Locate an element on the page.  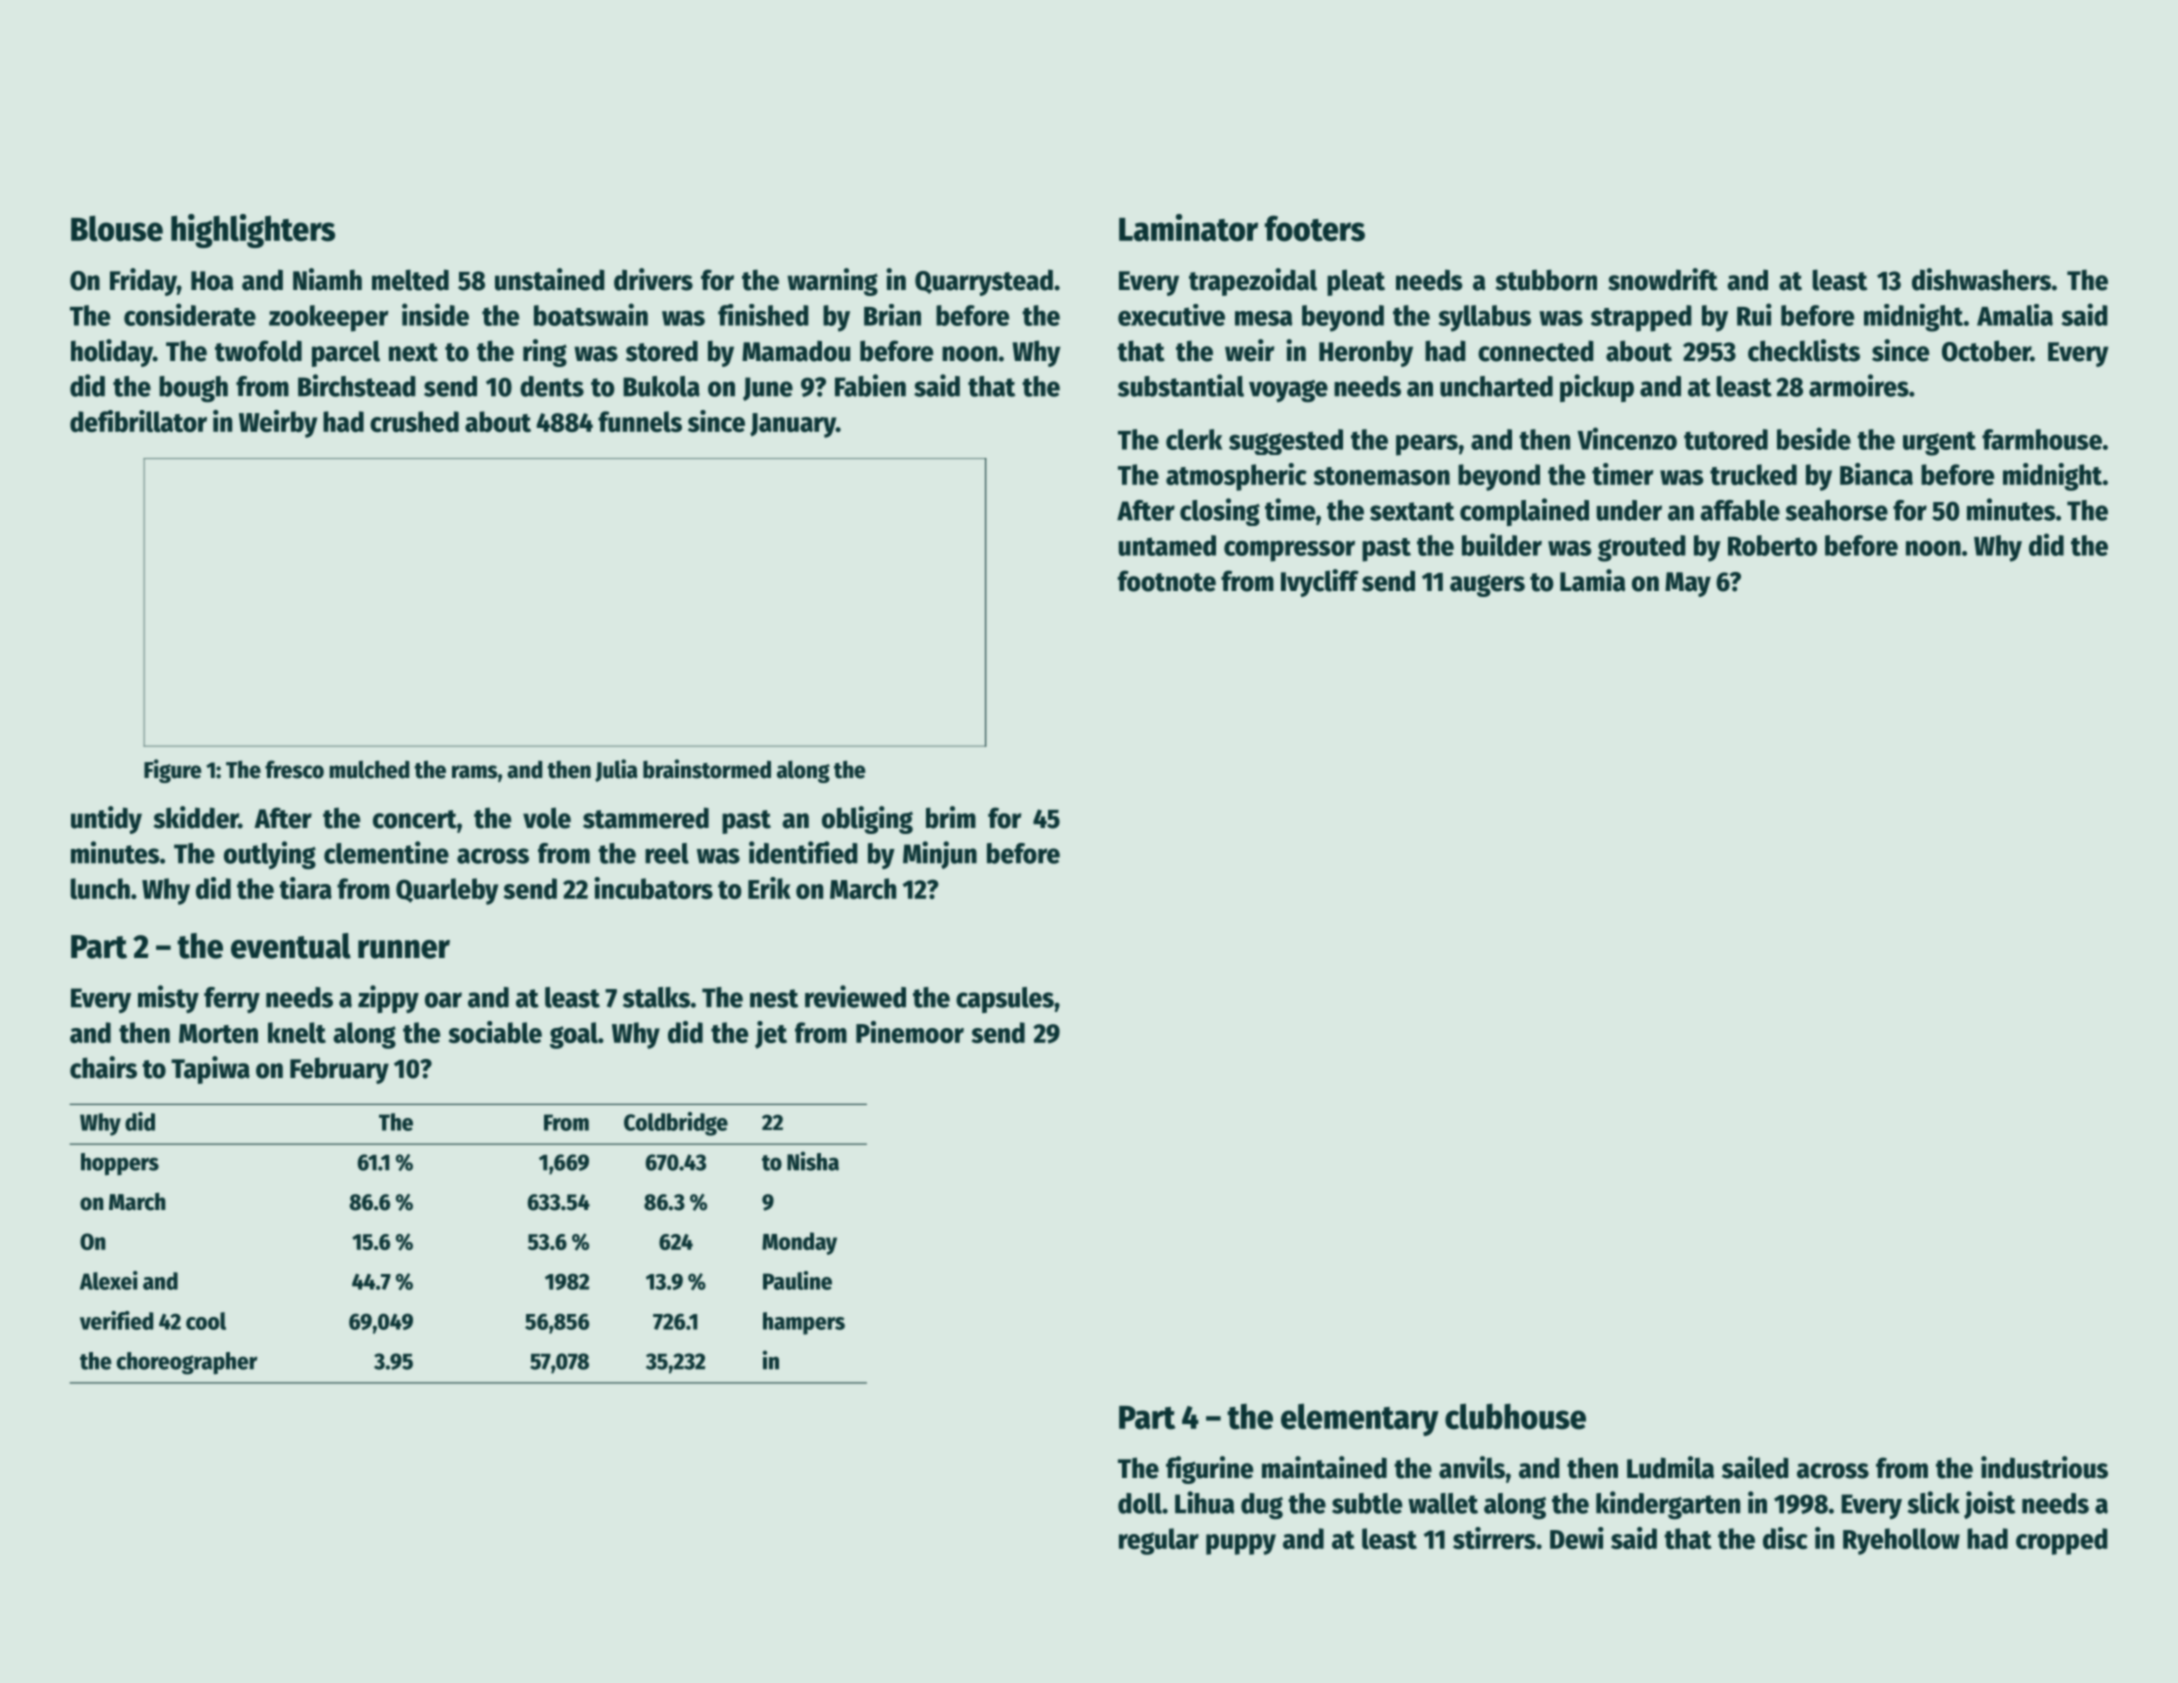
Minjun is located at coordinates (940, 855).
